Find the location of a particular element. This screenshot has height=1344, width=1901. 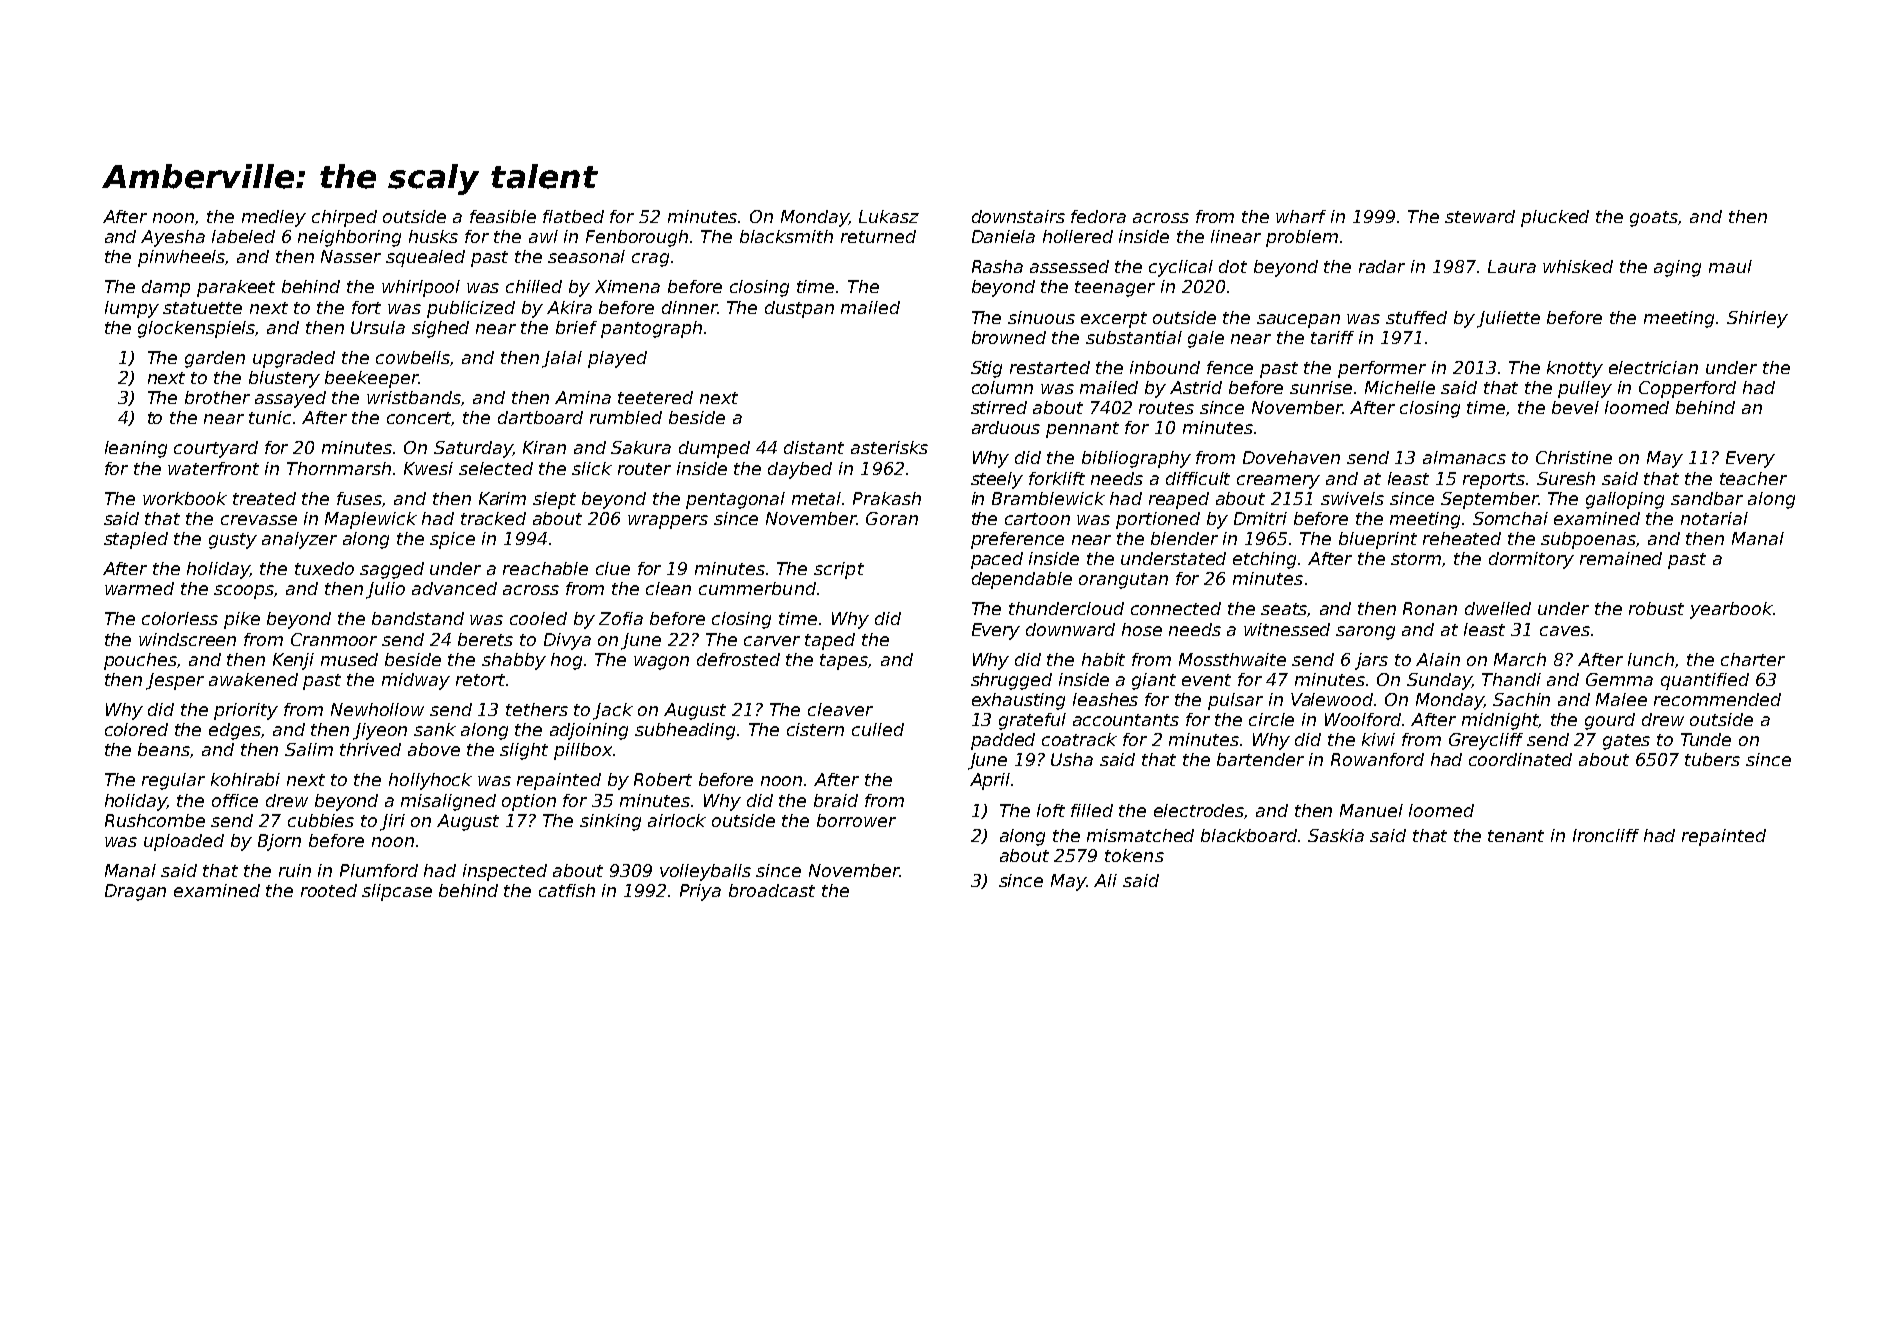

electrician is located at coordinates (1653, 367).
